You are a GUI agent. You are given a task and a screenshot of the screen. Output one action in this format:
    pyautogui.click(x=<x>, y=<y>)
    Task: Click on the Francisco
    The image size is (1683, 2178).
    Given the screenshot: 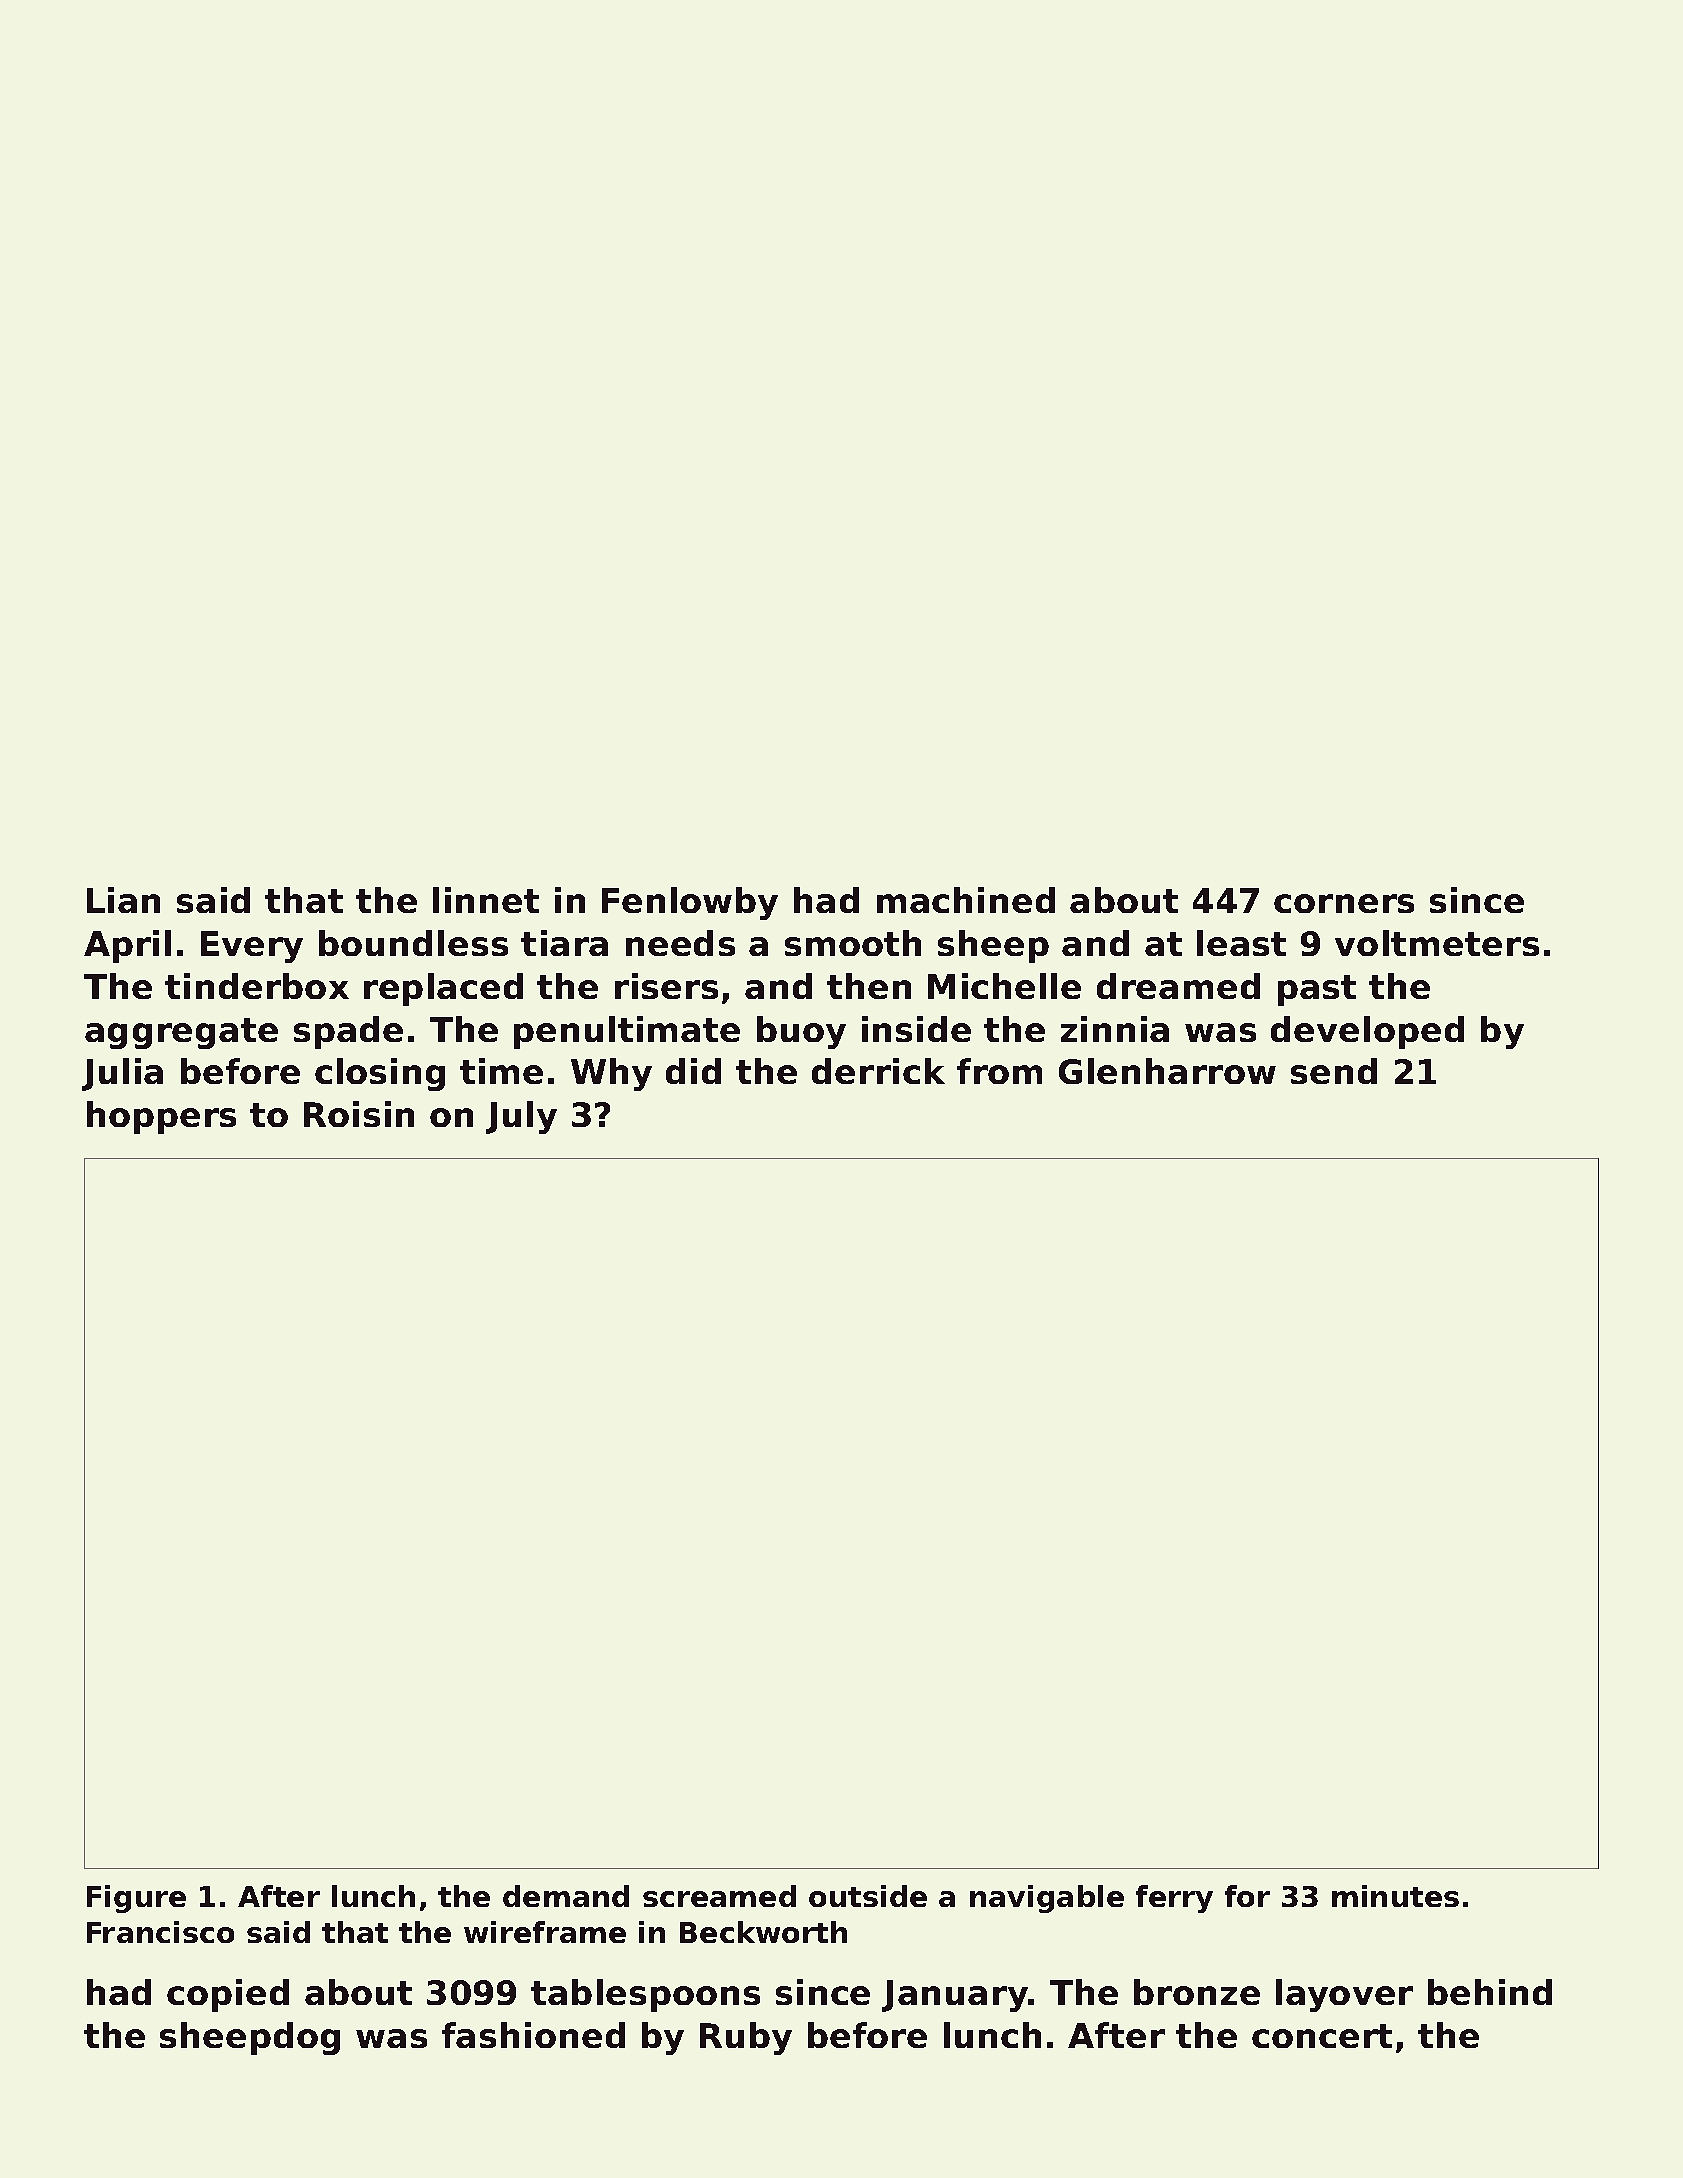 What is the action you would take?
    pyautogui.click(x=160, y=1932)
